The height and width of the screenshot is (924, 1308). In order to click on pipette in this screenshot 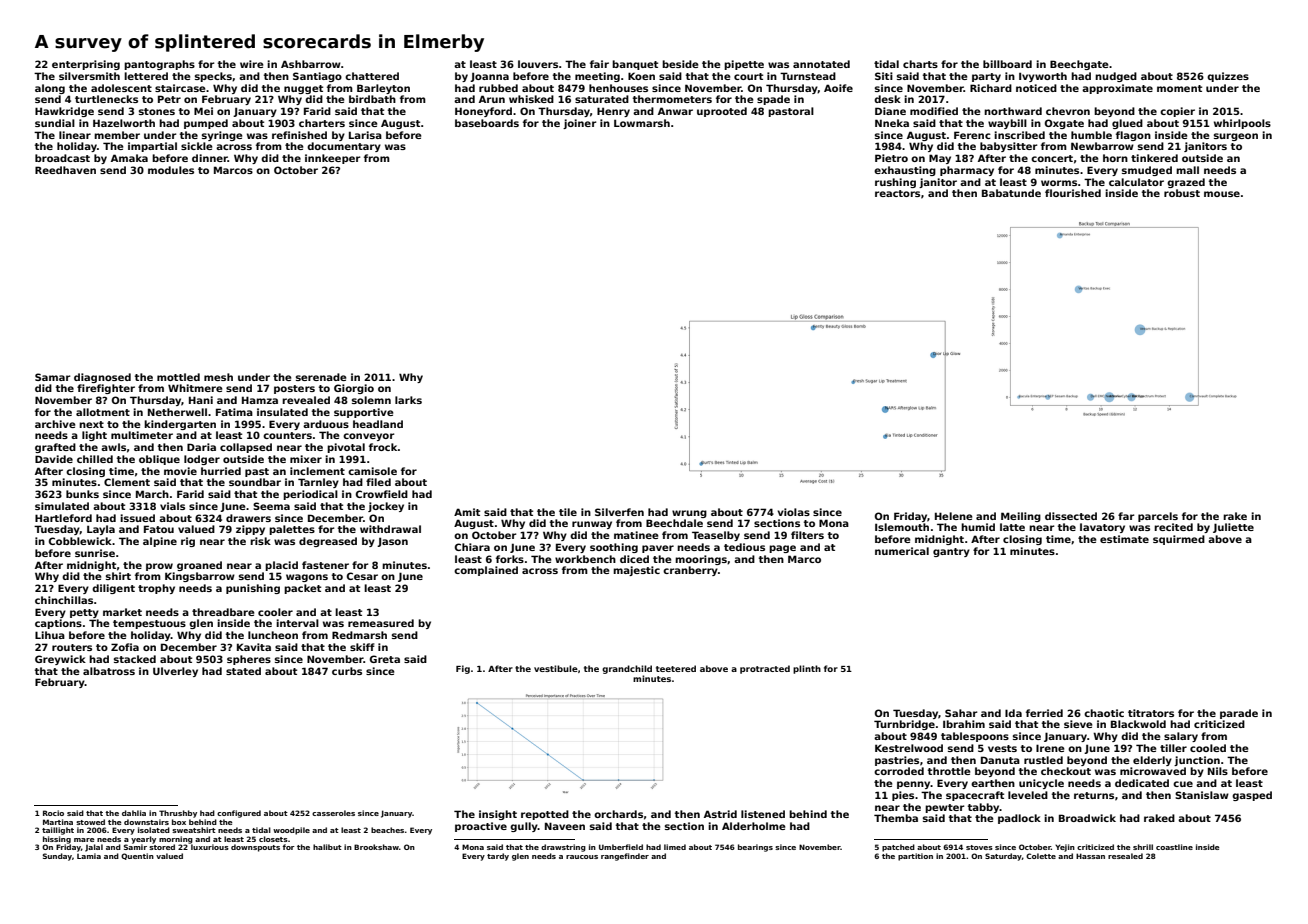, I will do `click(744, 65)`.
